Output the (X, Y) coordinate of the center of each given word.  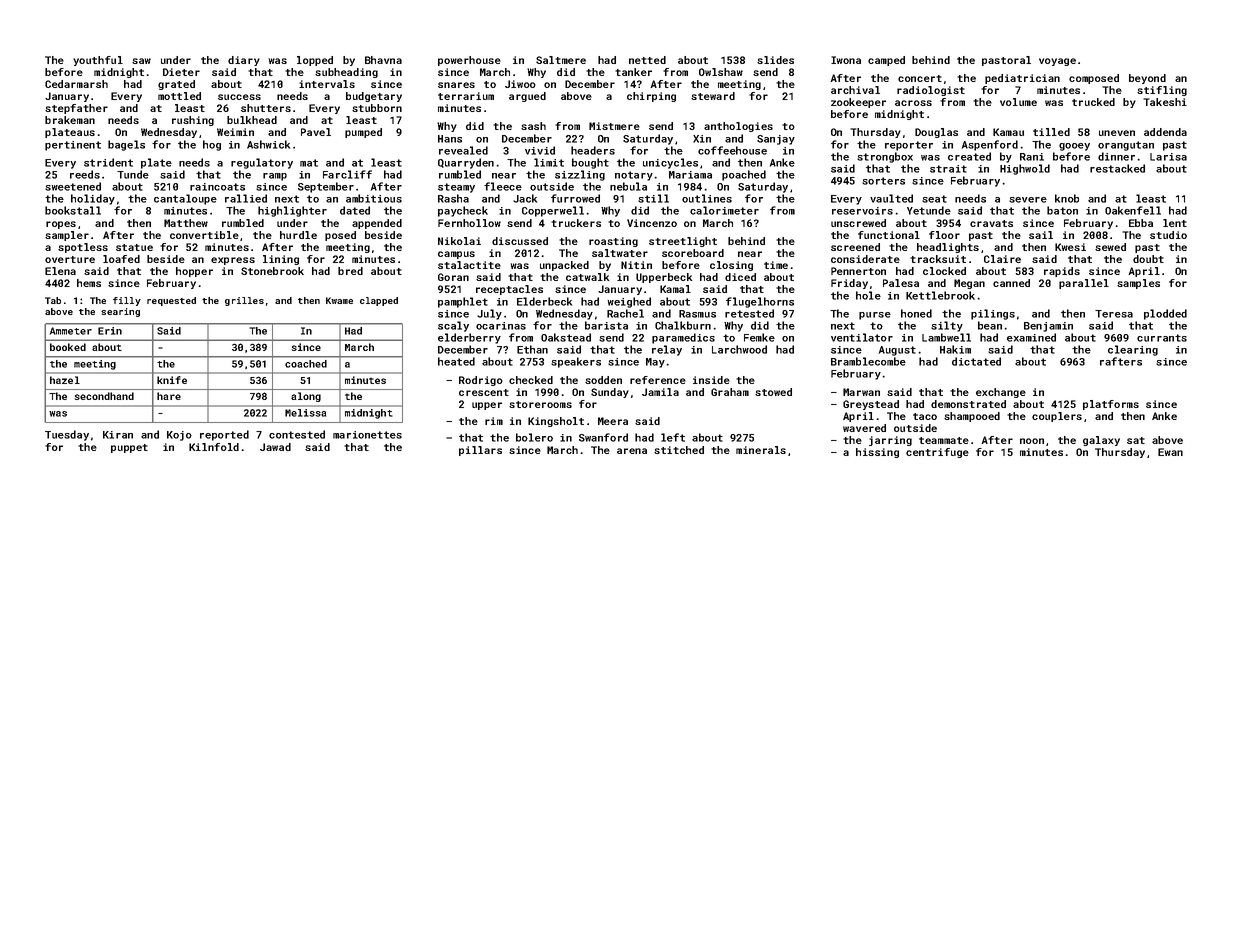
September (326, 187)
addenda (1165, 132)
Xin (702, 139)
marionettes (367, 435)
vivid (540, 150)
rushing (193, 121)
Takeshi (1165, 102)
